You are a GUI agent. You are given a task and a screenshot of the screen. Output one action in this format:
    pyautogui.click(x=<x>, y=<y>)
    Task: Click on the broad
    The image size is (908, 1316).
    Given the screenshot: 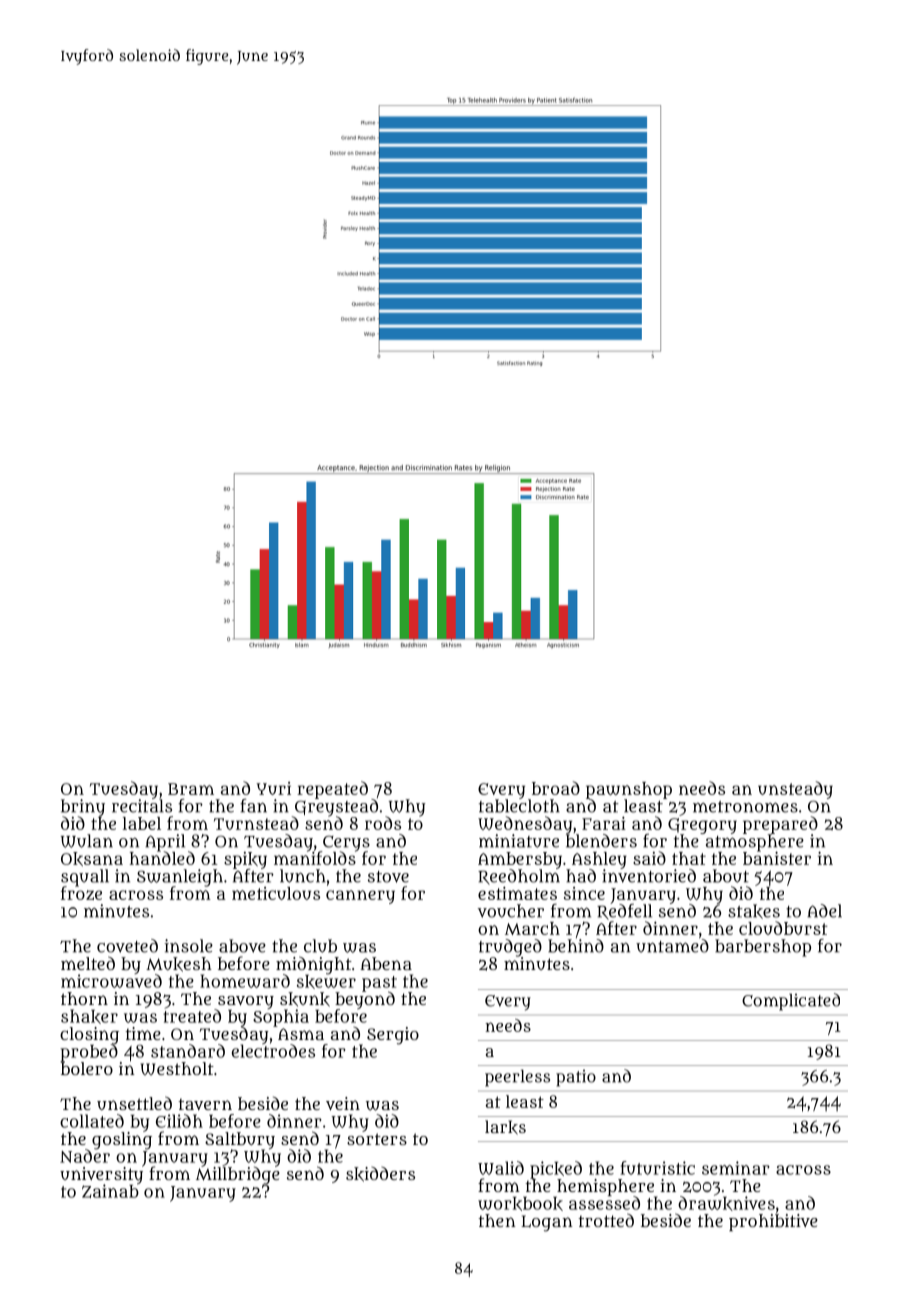 What is the action you would take?
    pyautogui.click(x=556, y=788)
